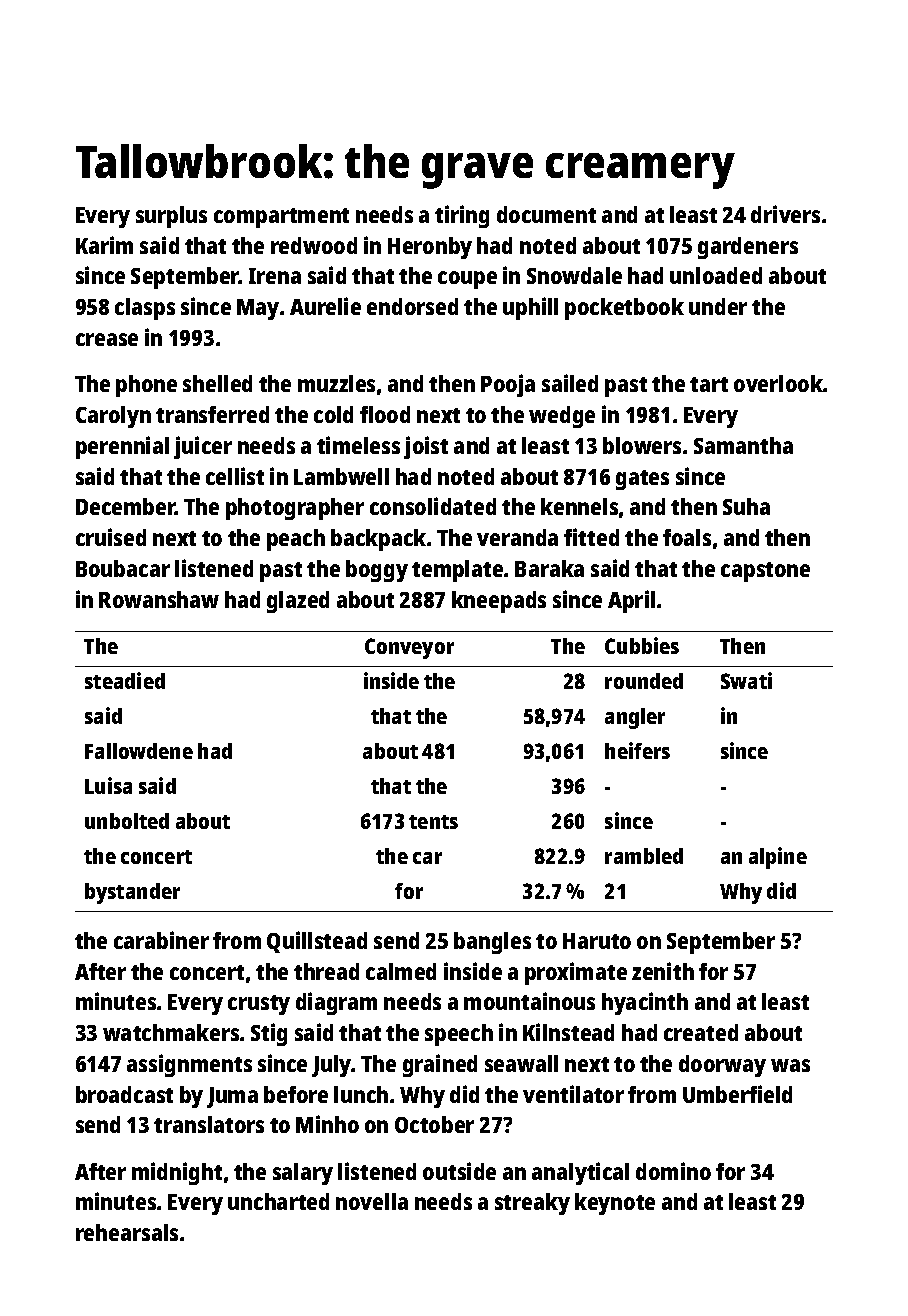 Image resolution: width=908 pixels, height=1316 pixels. I want to click on pocketbook, so click(624, 309).
